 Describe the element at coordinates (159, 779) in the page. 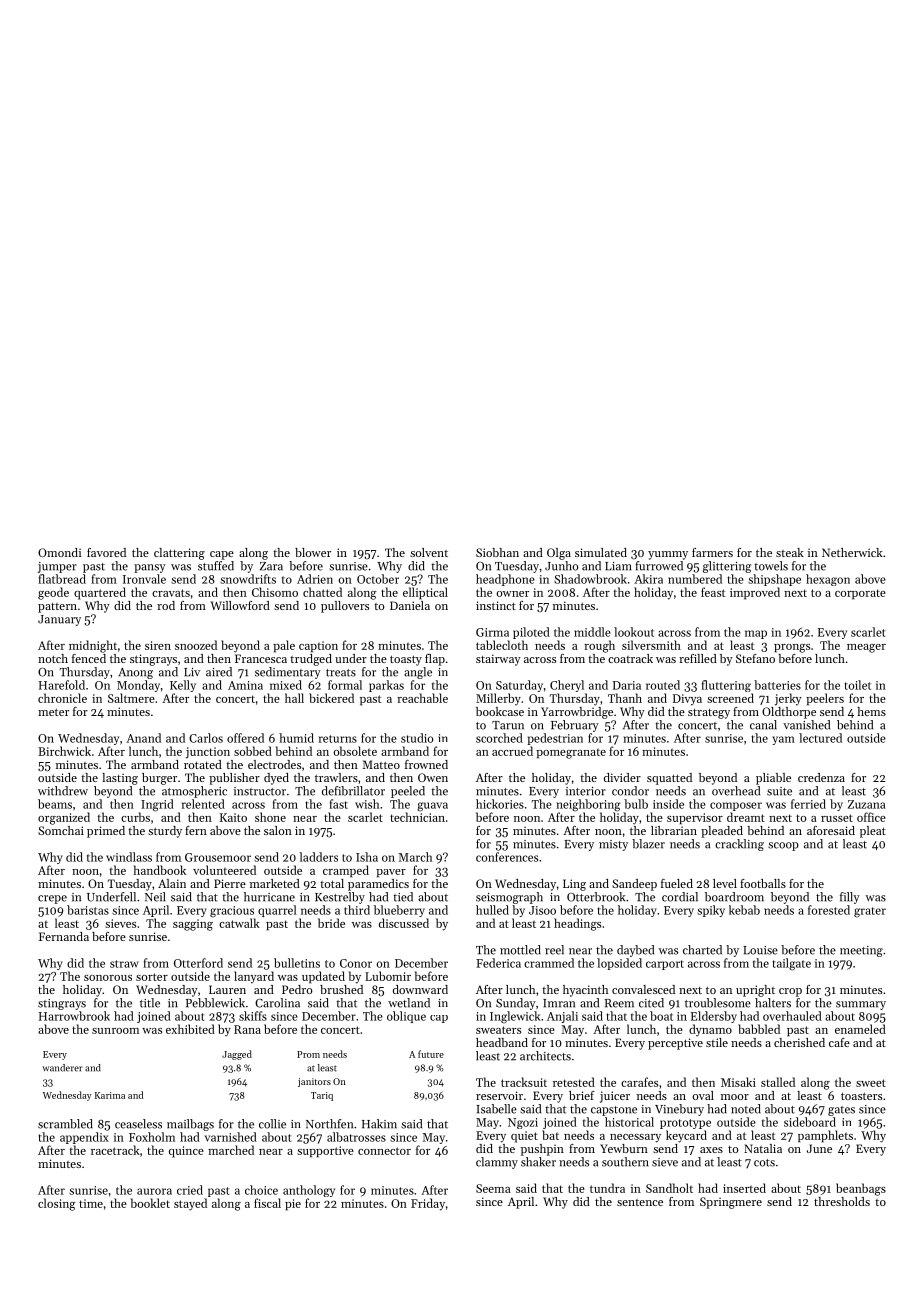

I see `burger` at that location.
